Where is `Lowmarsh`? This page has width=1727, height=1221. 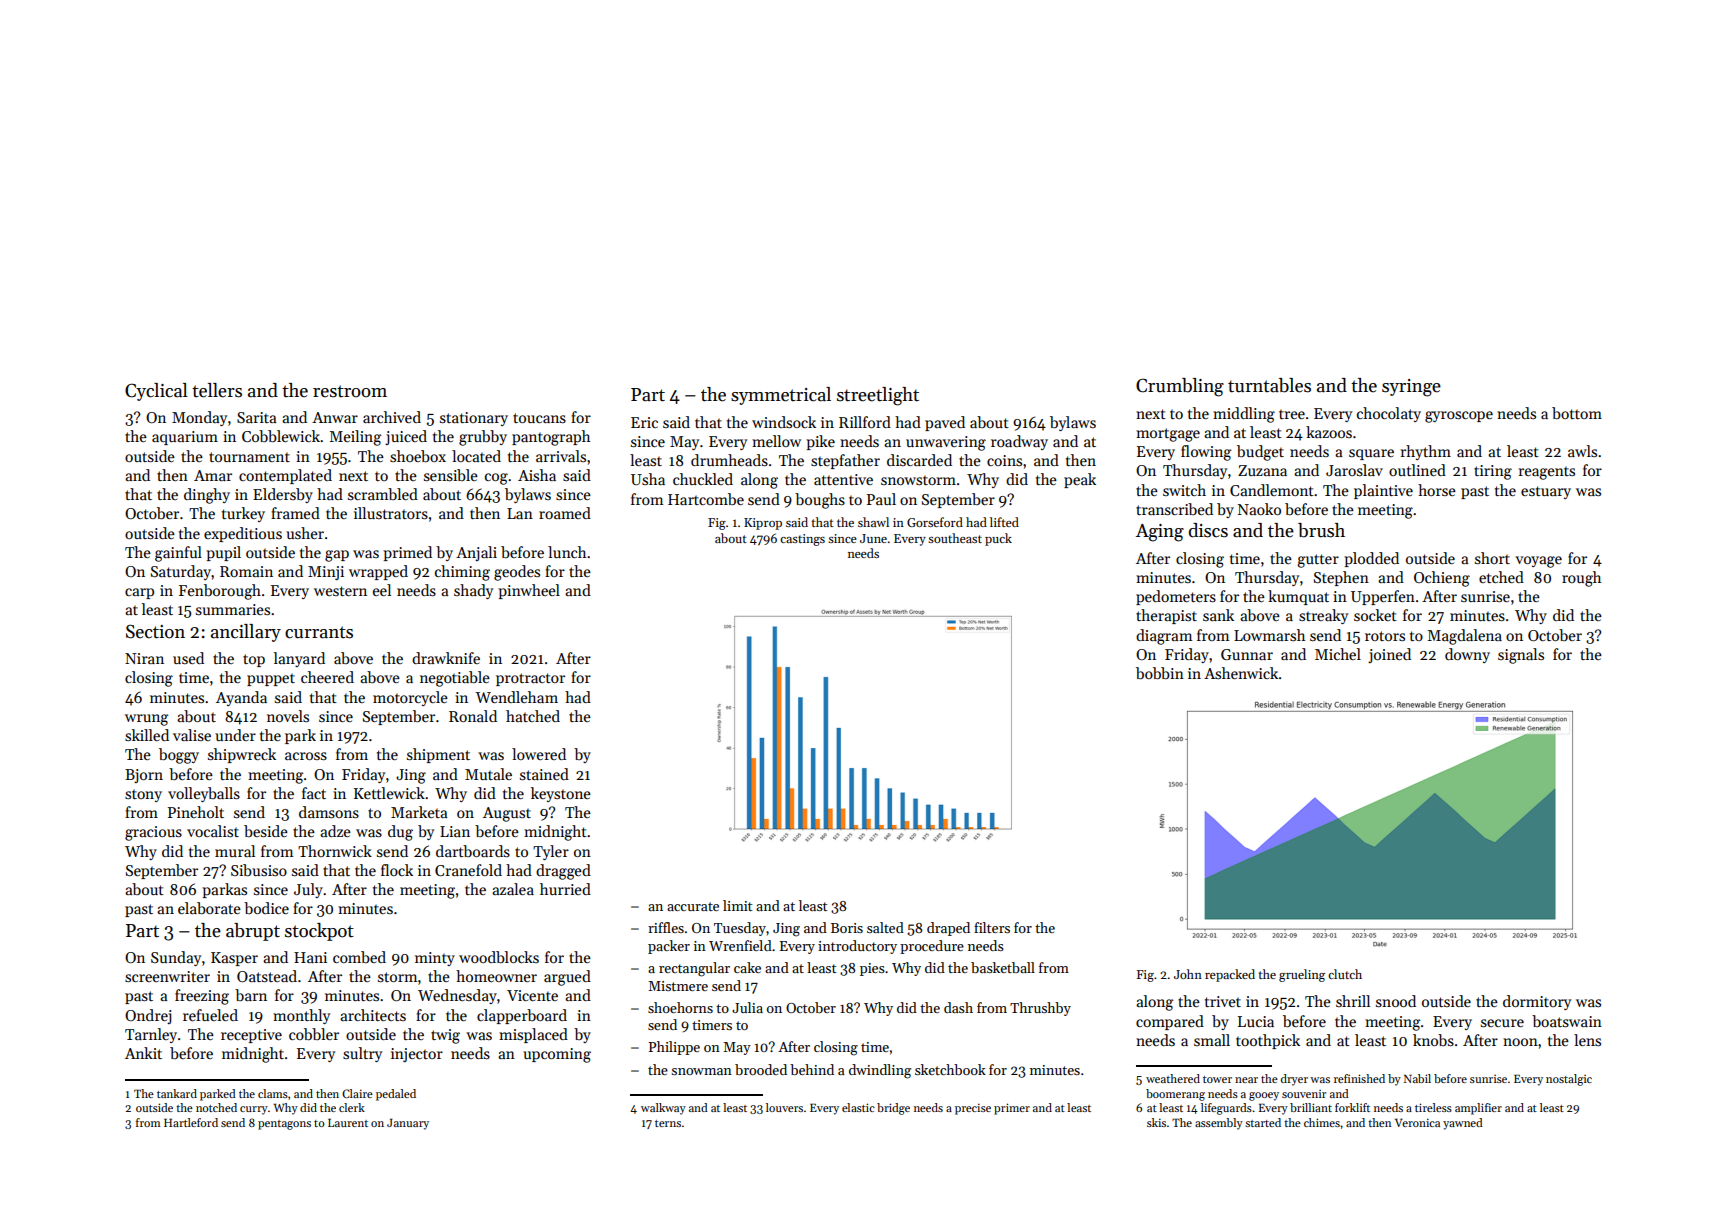 Lowmarsh is located at coordinates (1269, 635).
